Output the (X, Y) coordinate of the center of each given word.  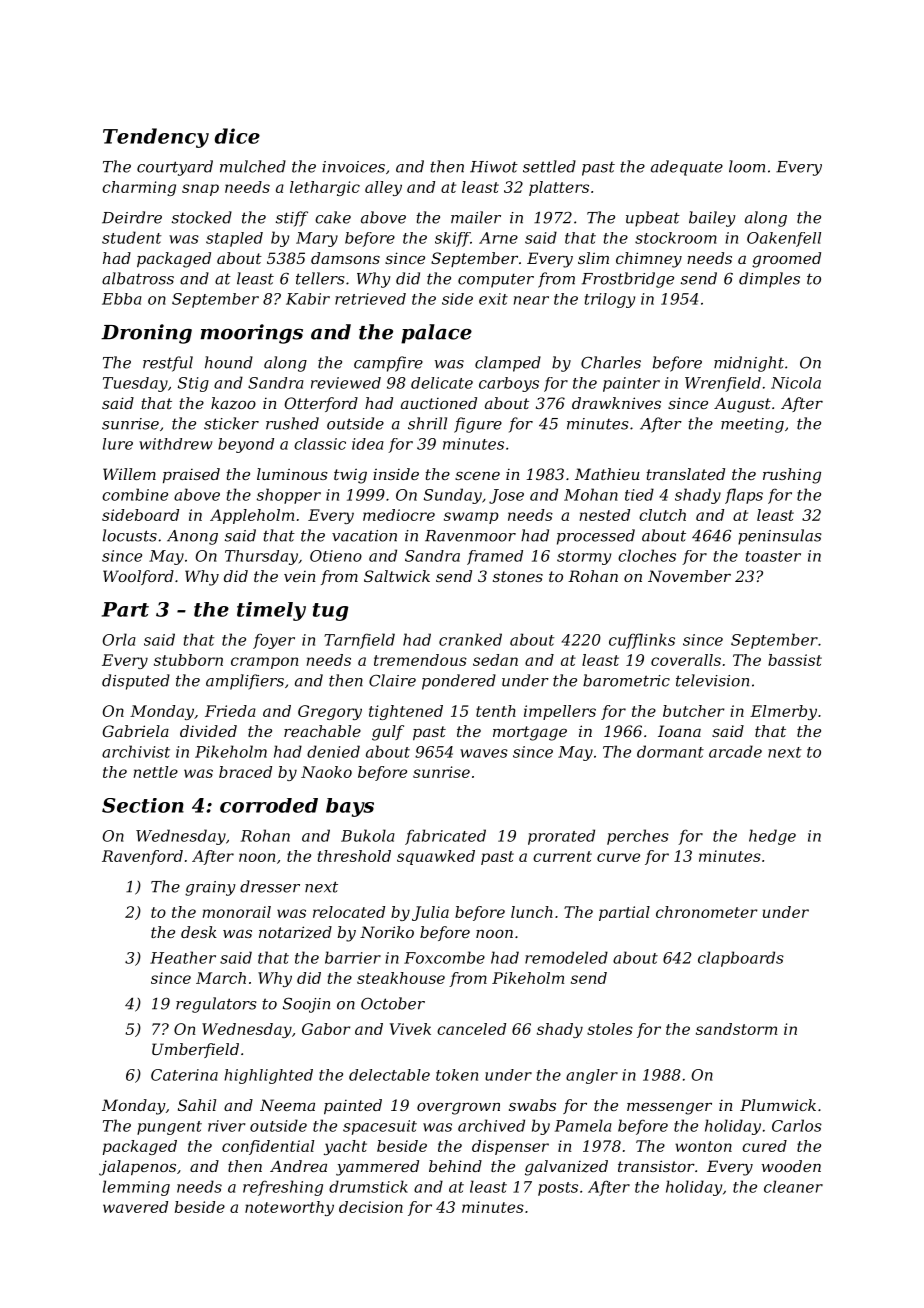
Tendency (156, 138)
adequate (687, 168)
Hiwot (494, 167)
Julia (430, 913)
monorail (236, 912)
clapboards (741, 959)
